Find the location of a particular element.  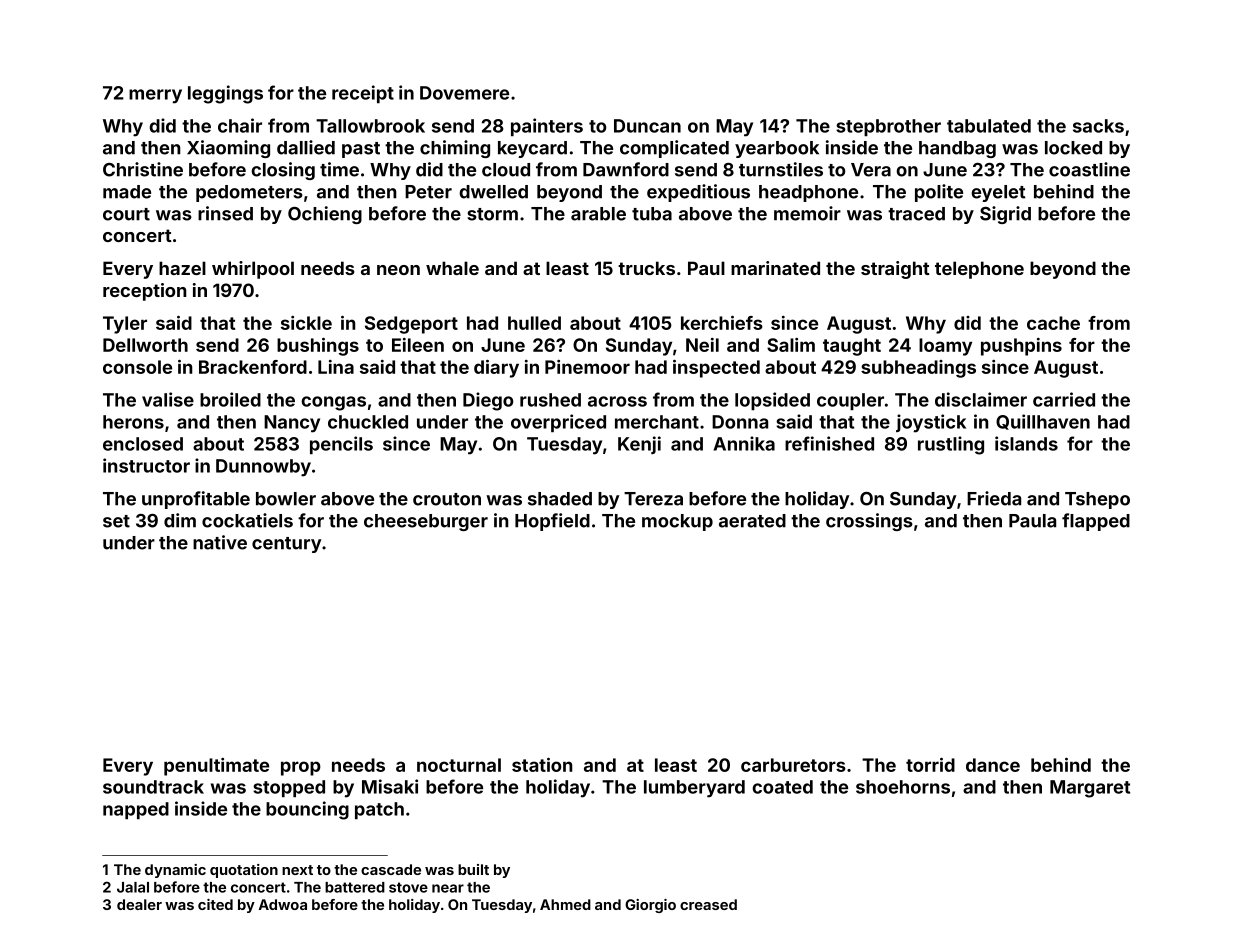

Pinemoor is located at coordinates (587, 367).
